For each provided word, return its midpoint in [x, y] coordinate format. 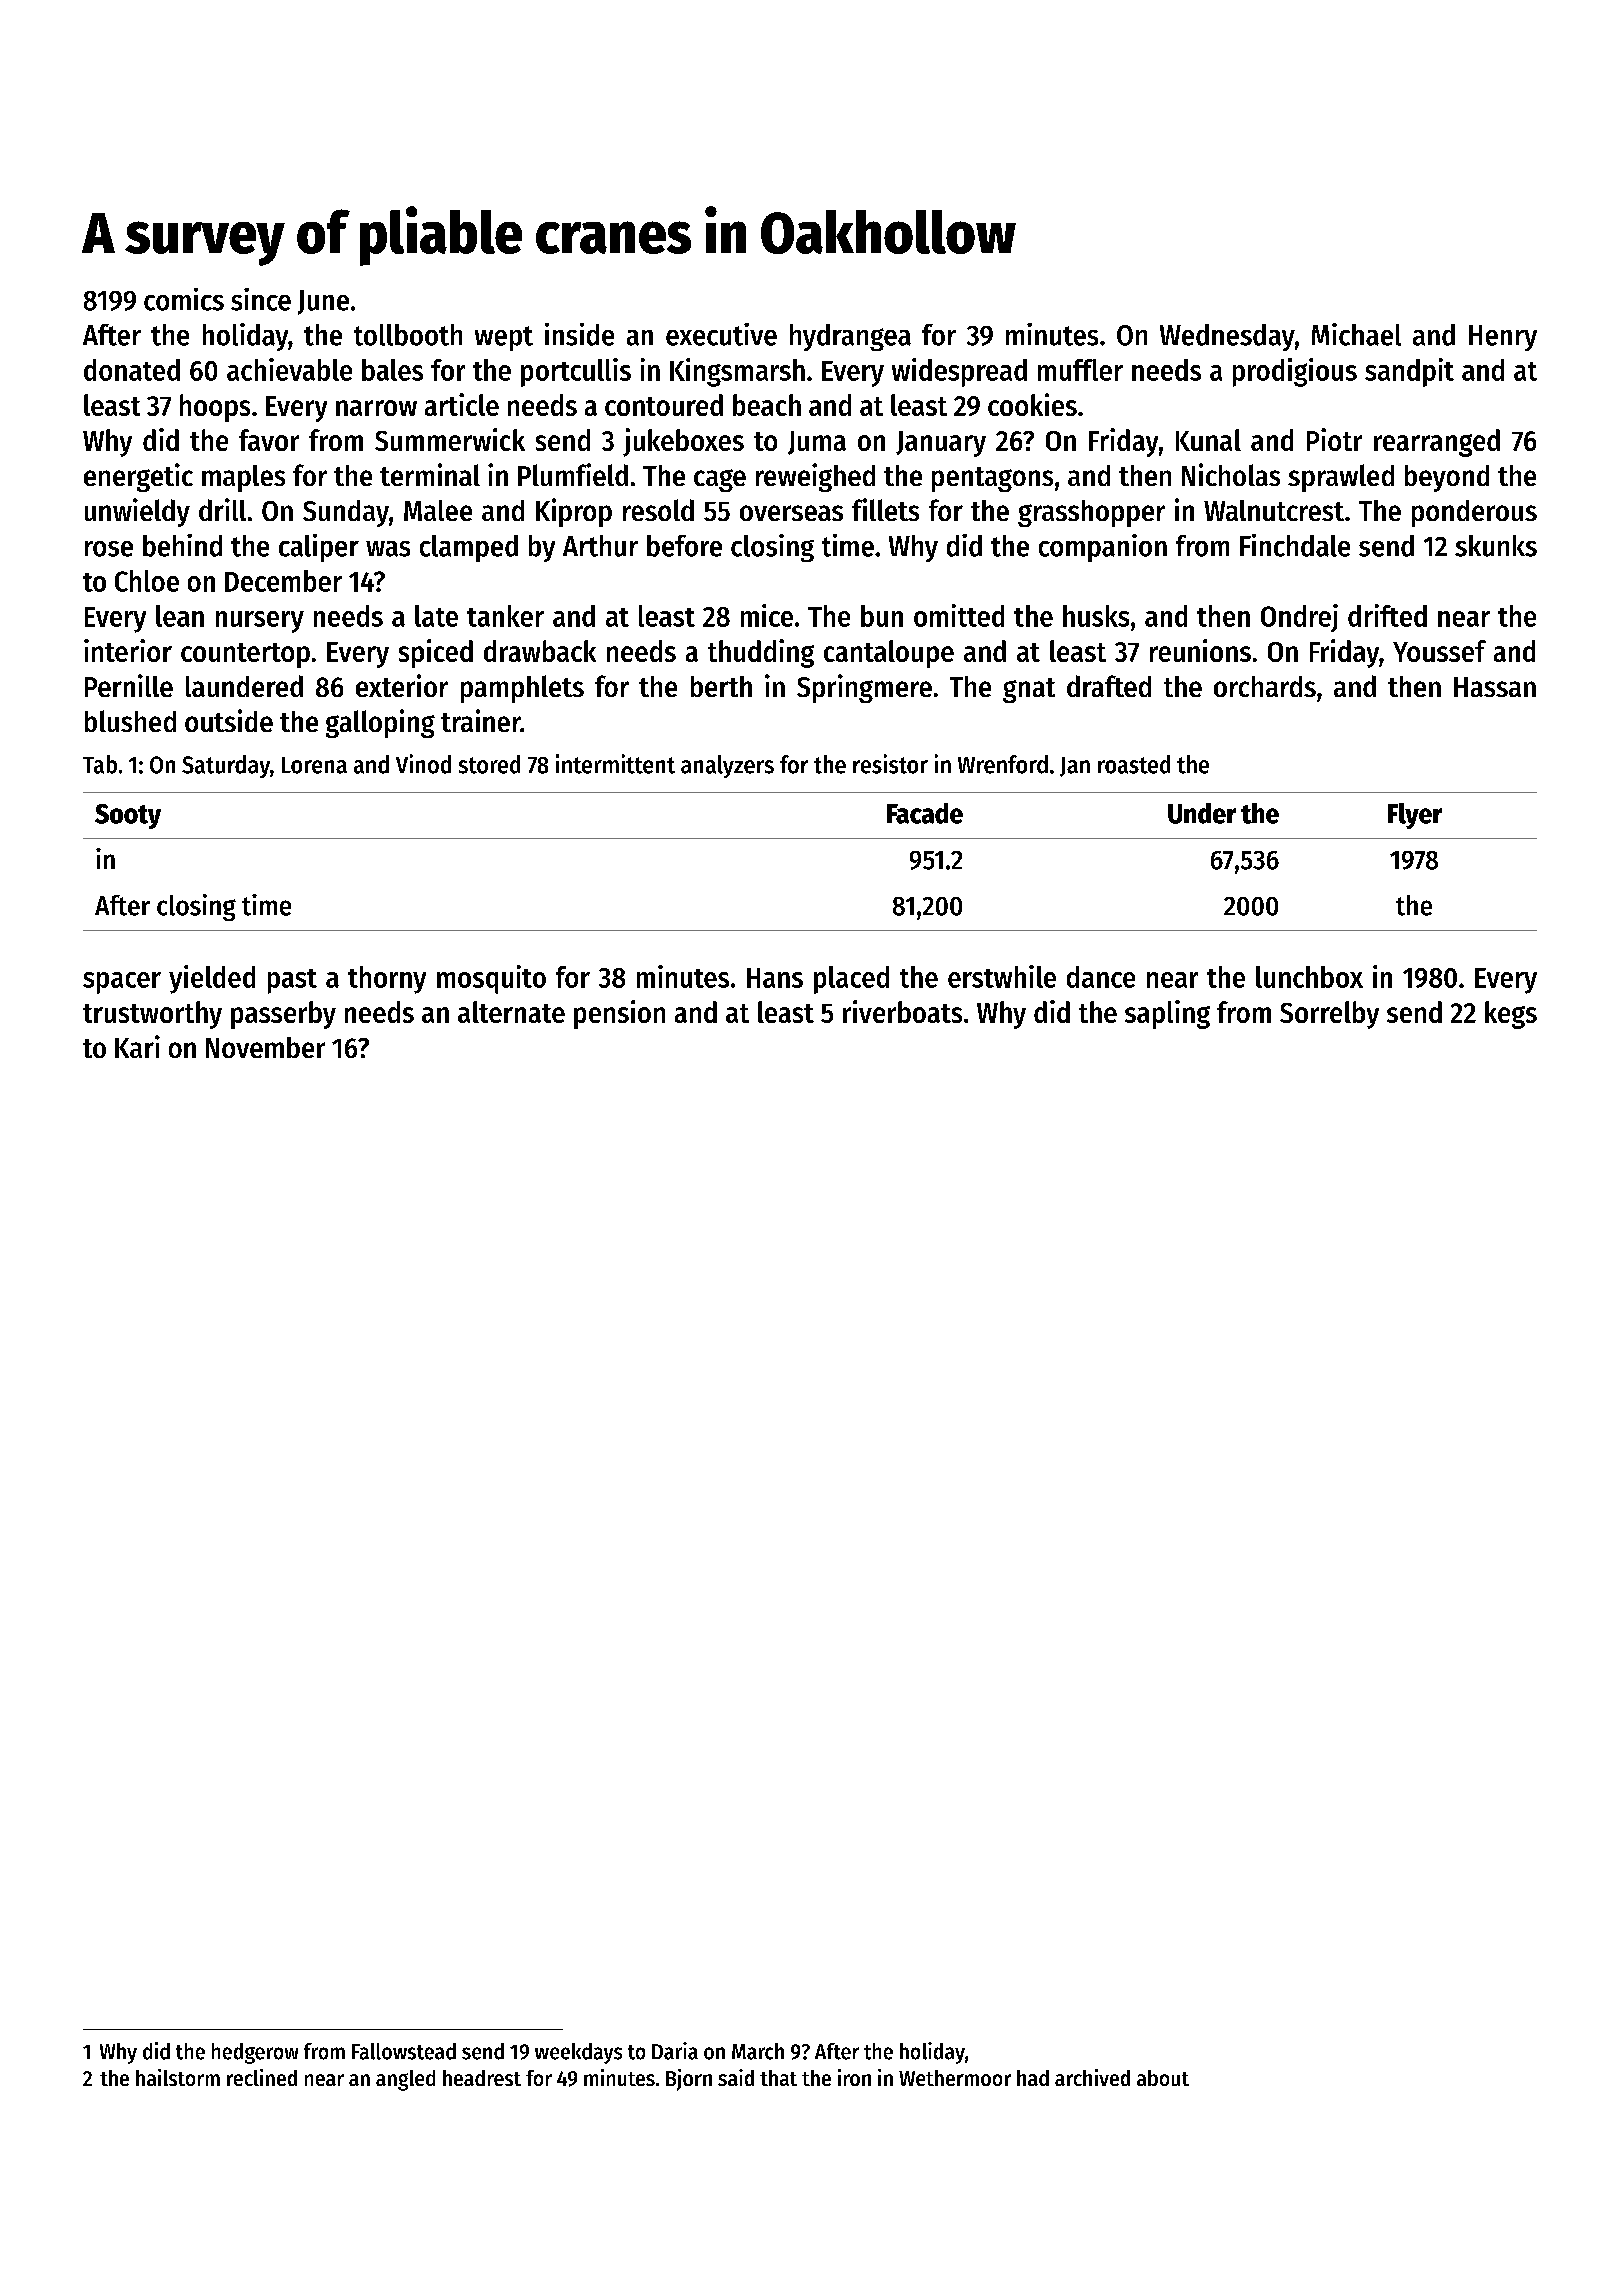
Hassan [1495, 687]
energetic [138, 477]
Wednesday [1227, 337]
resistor [890, 764]
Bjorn [689, 2080]
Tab [100, 764]
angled [405, 2080]
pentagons [992, 479]
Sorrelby [1329, 1015]
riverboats [902, 1011]
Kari [137, 1046]
